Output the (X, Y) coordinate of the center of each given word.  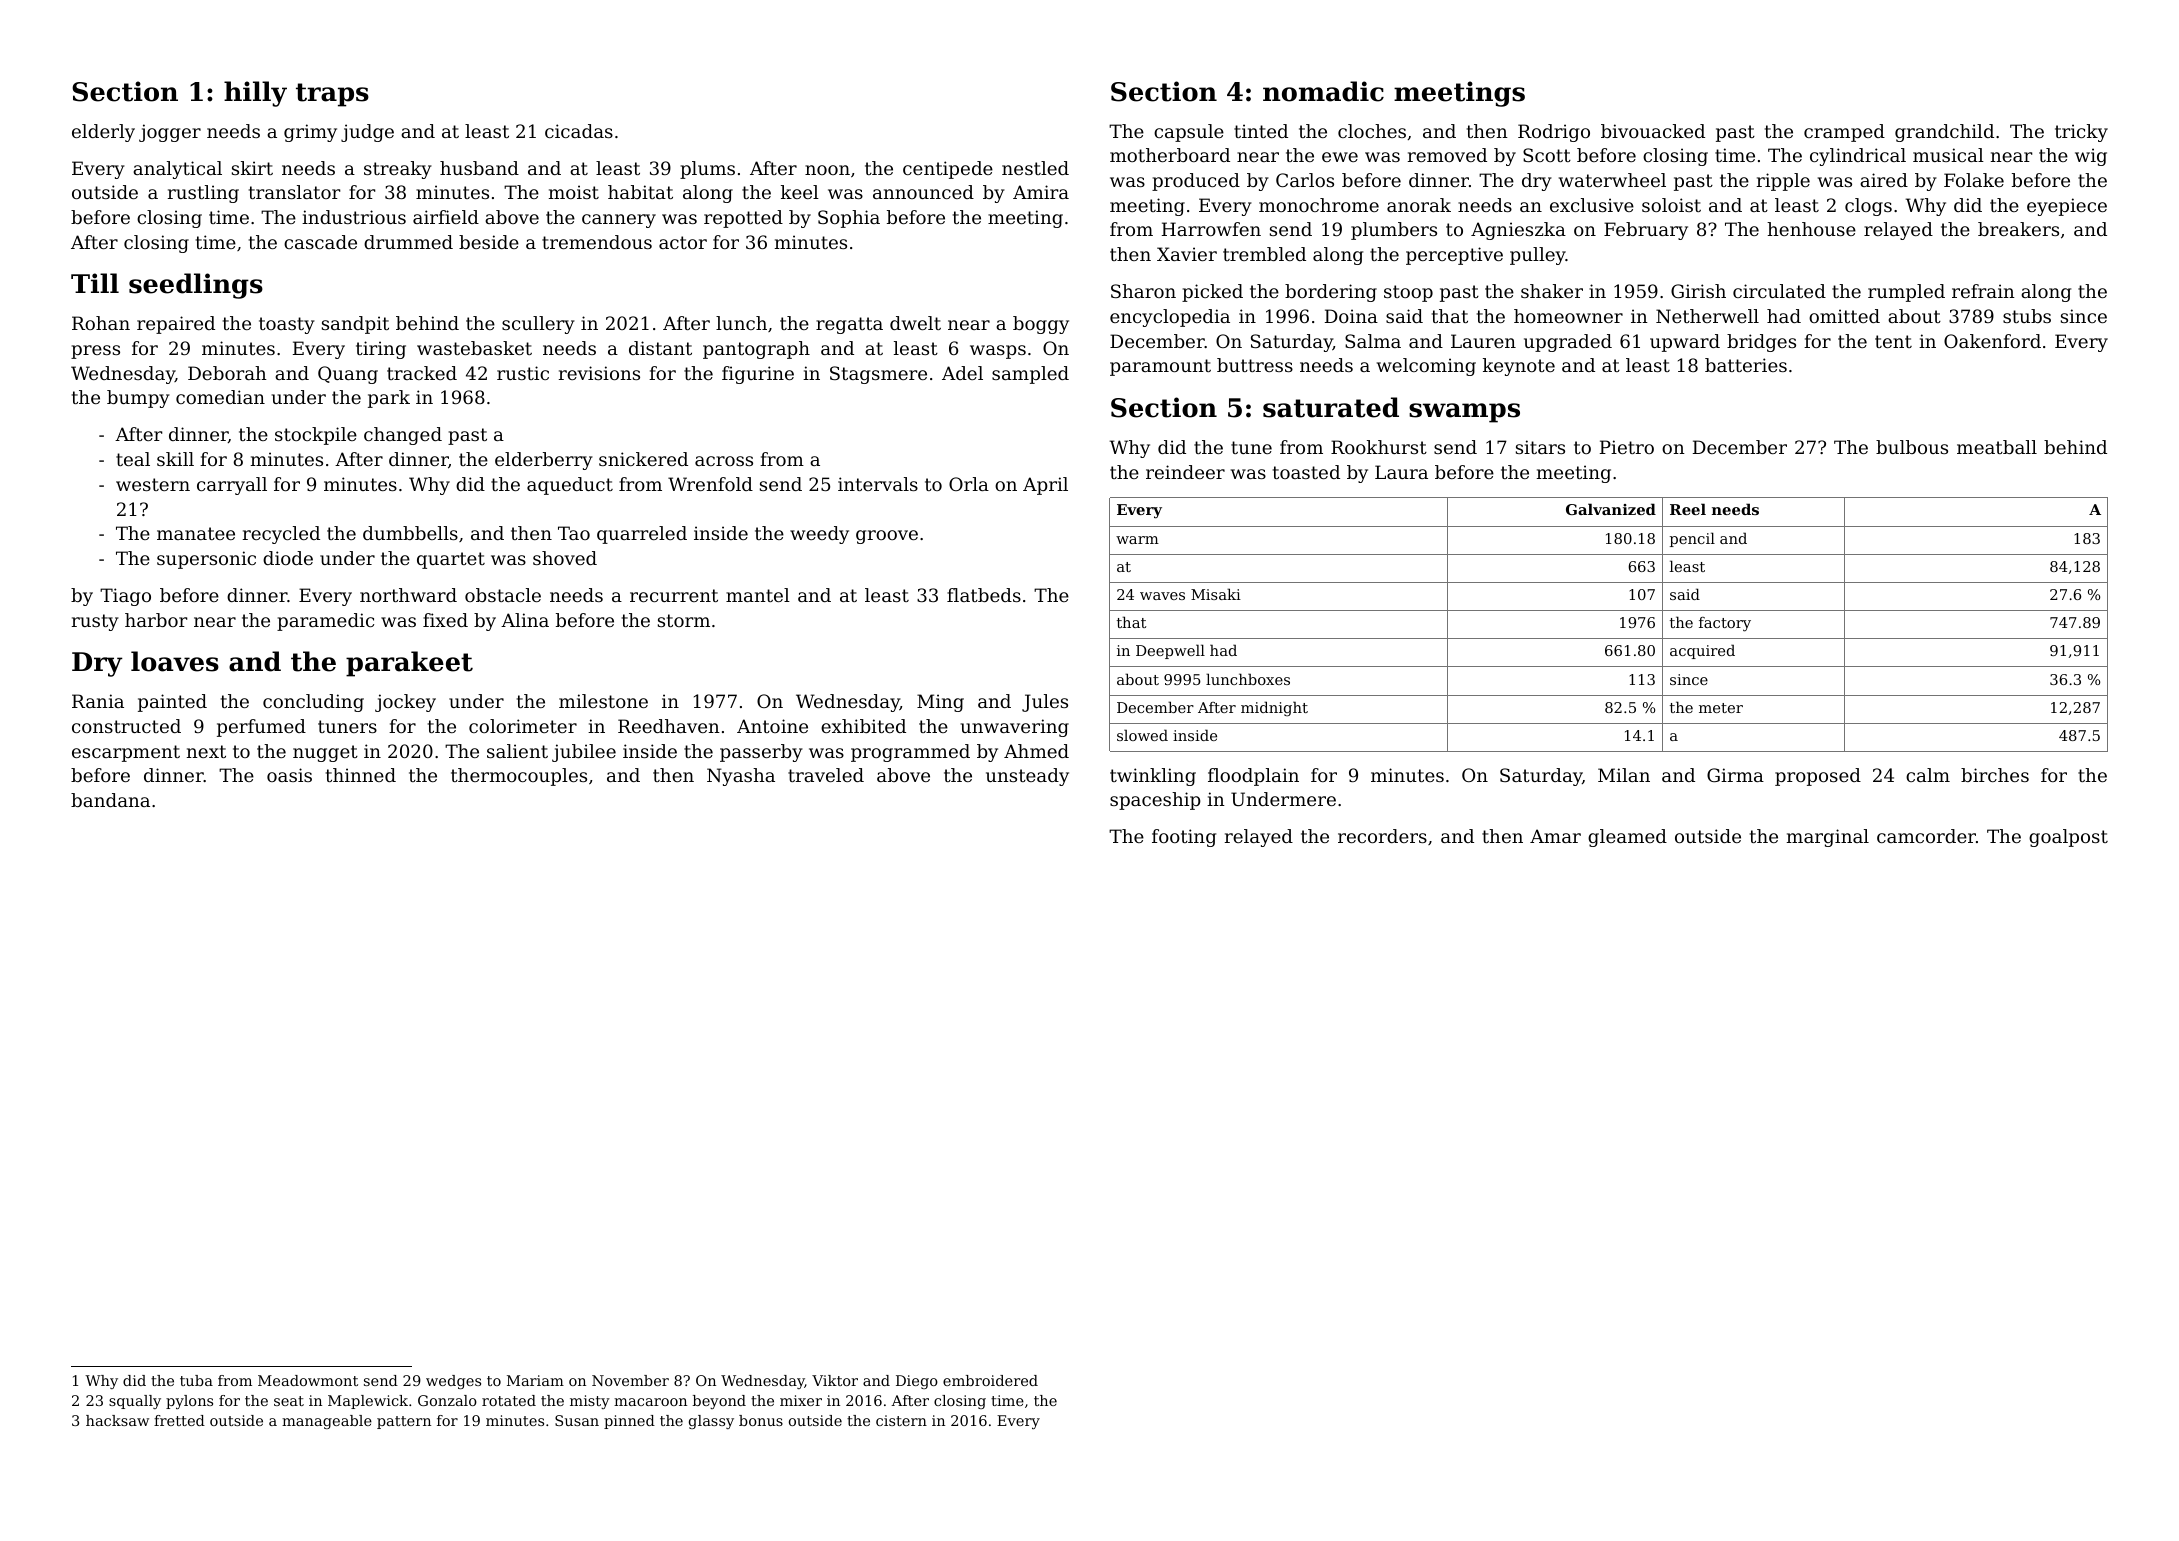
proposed (1818, 777)
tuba (196, 1380)
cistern (901, 1420)
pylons (189, 1402)
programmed (910, 753)
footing (1184, 838)
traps (332, 95)
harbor (156, 620)
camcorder (1926, 836)
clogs (1868, 207)
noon (827, 170)
